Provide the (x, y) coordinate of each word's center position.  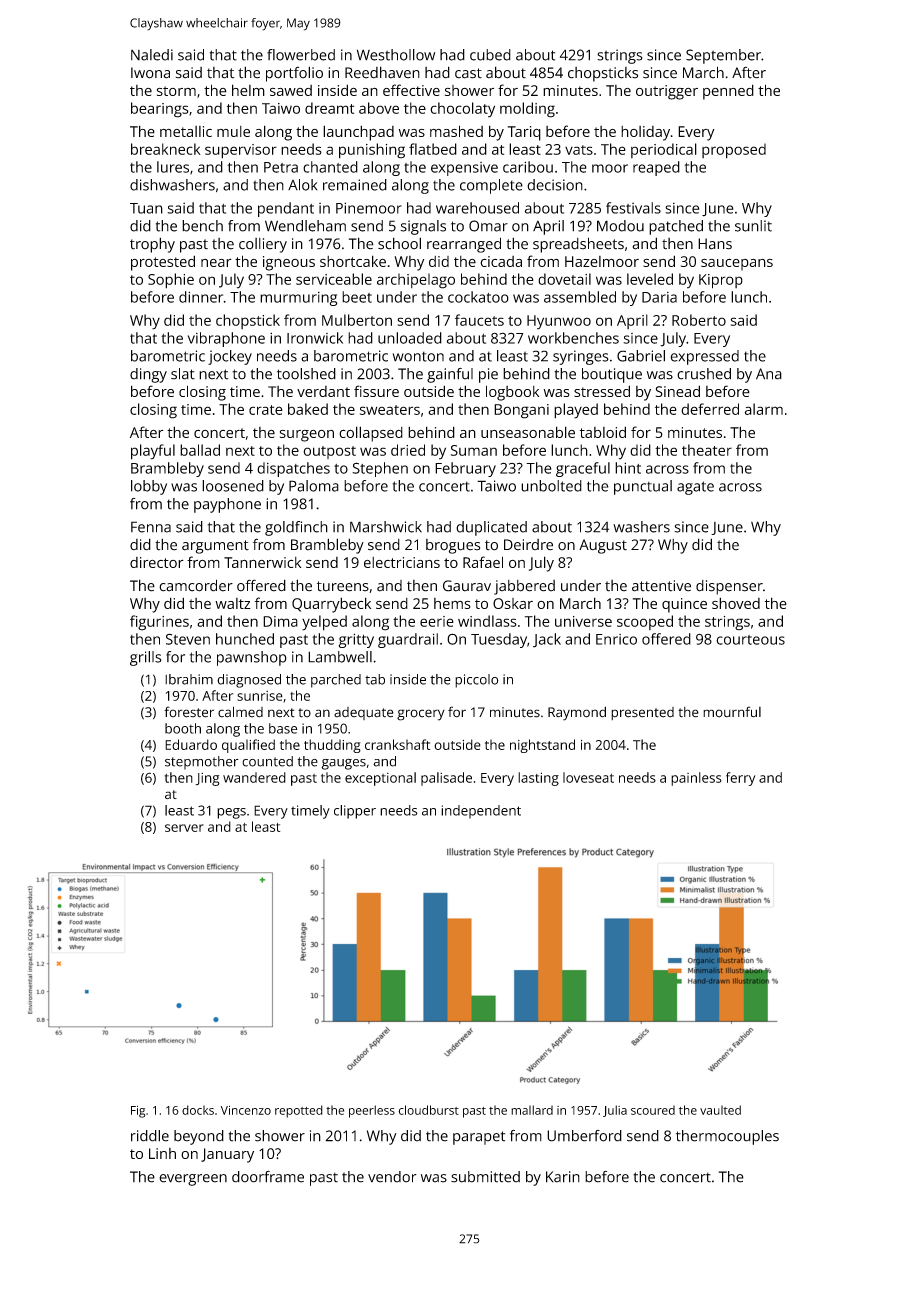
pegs (231, 813)
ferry (740, 779)
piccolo (477, 681)
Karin (563, 1177)
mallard (532, 1110)
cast (468, 73)
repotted (299, 1111)
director (157, 562)
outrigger (667, 92)
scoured (653, 1110)
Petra (281, 167)
